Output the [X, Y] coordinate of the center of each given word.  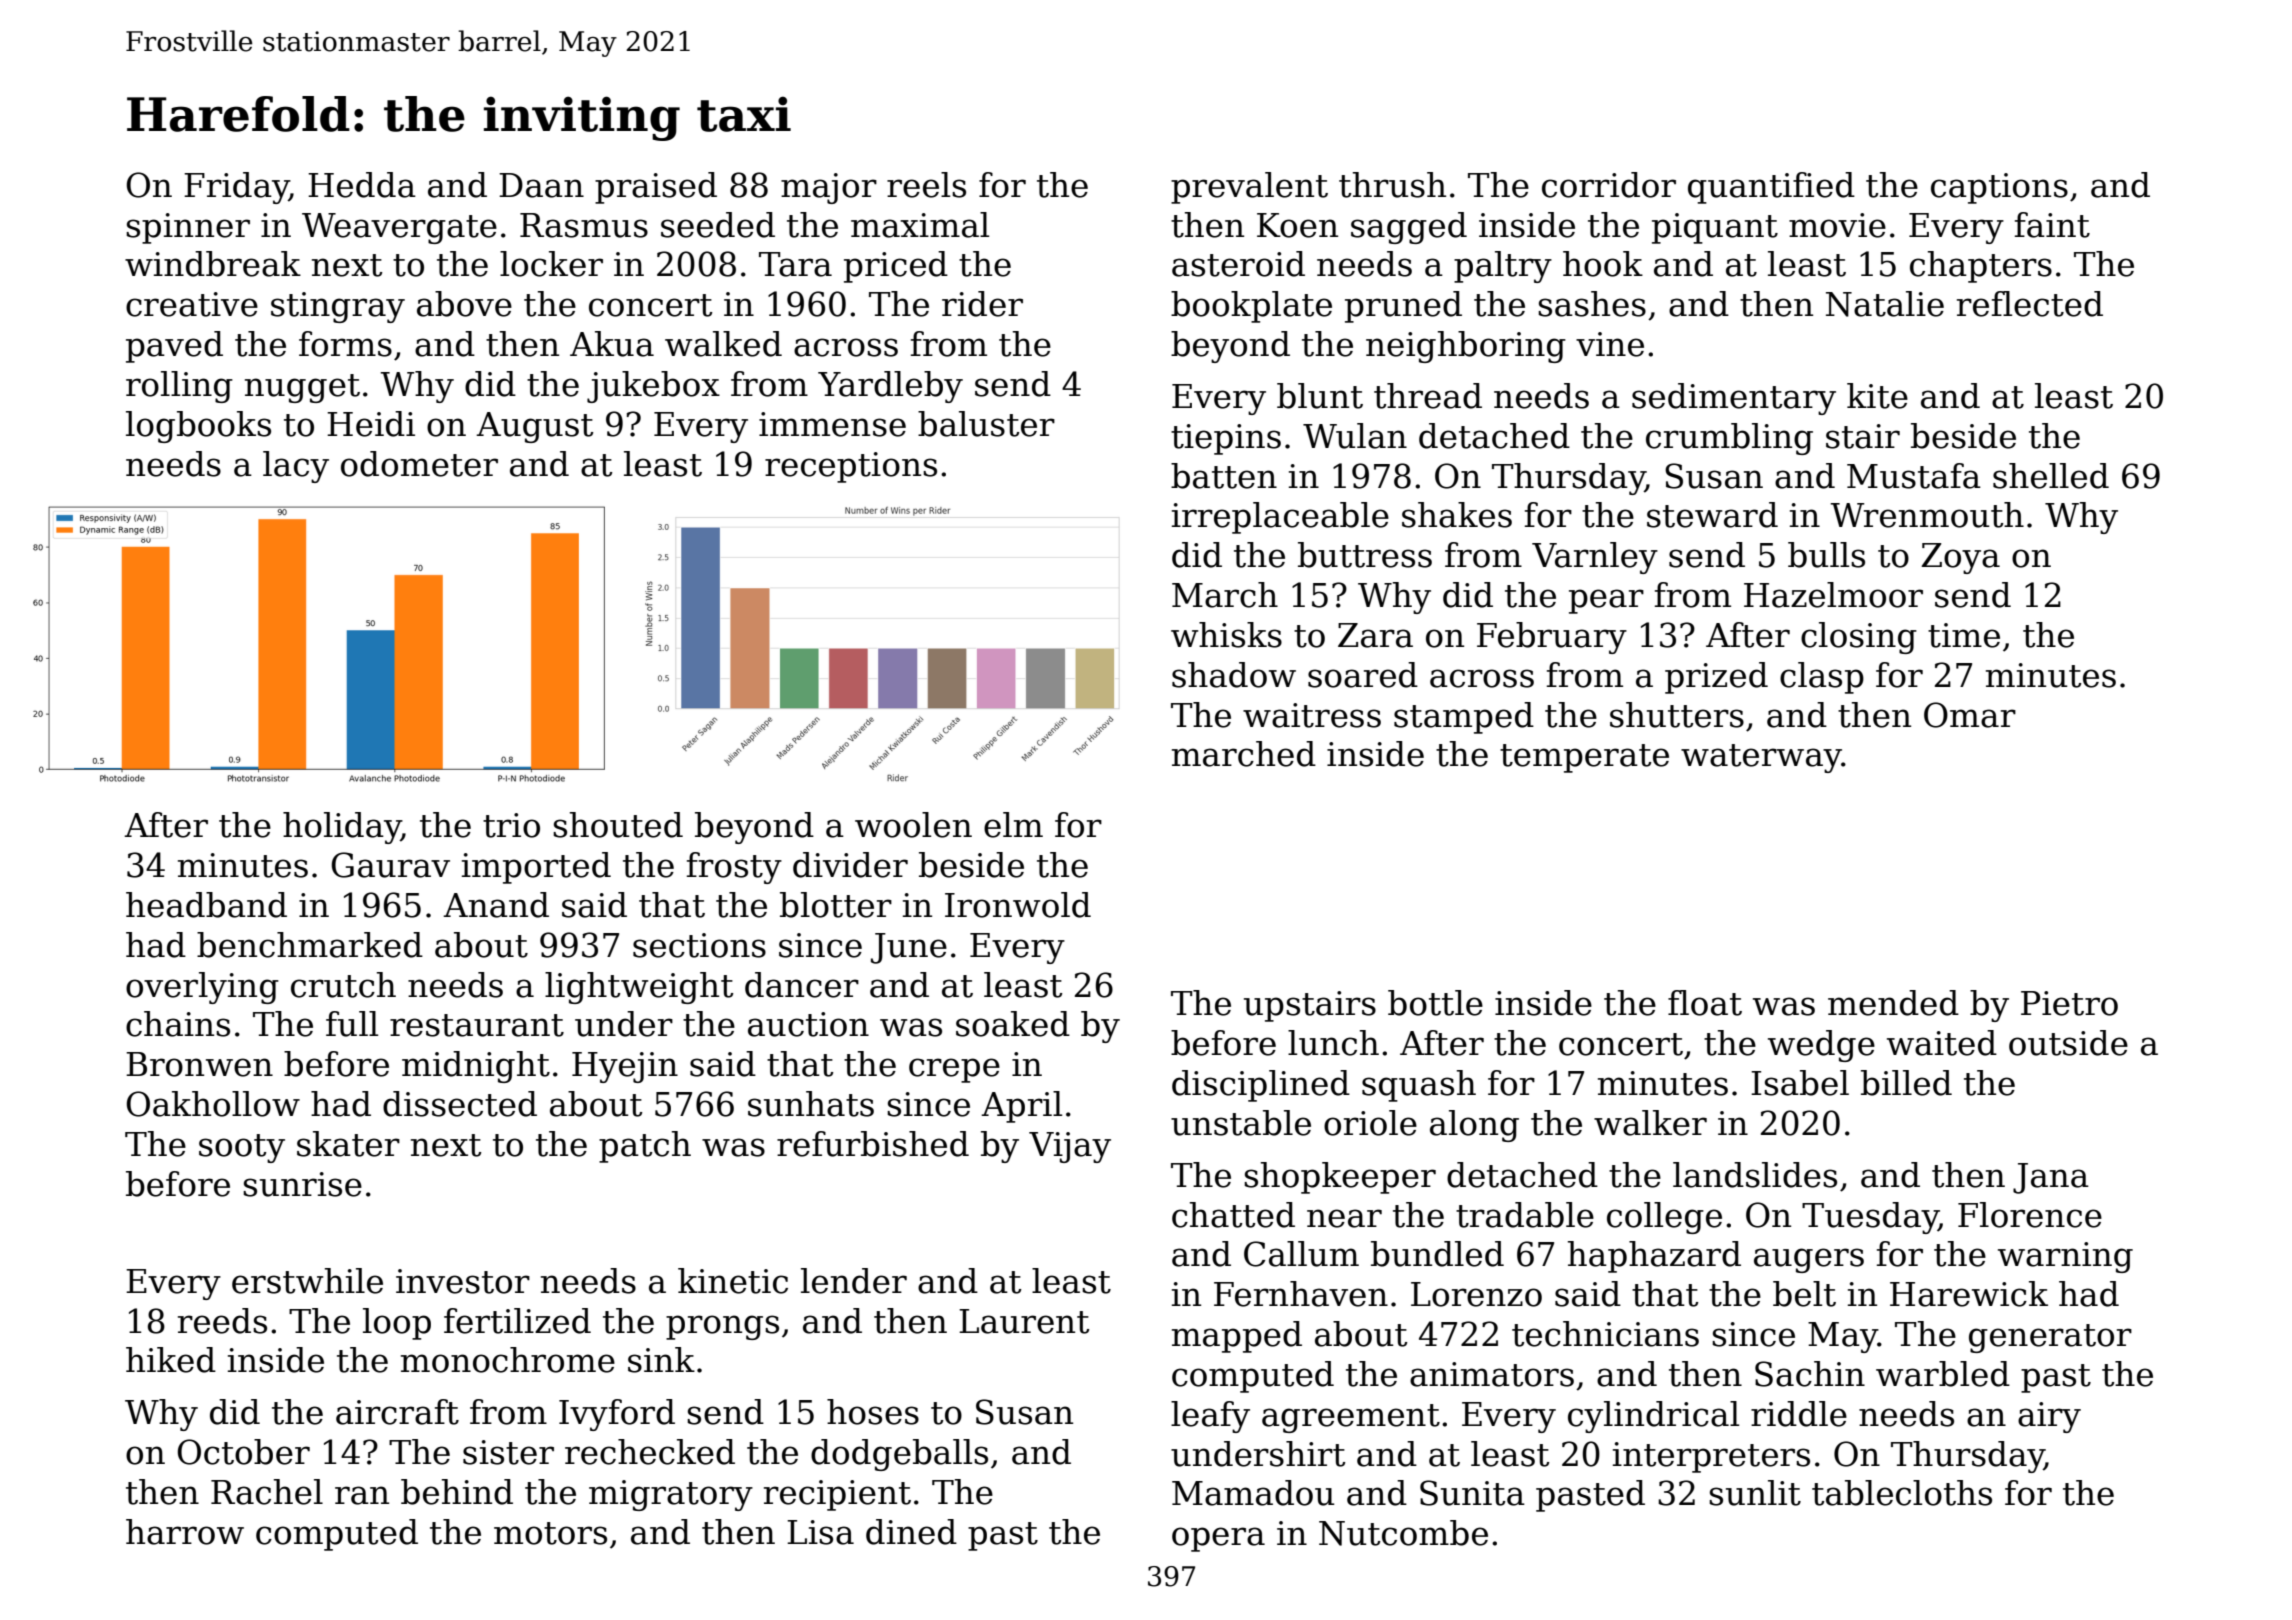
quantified [1771, 188]
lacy [296, 467]
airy [2049, 1417]
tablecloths [1902, 1493]
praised [656, 188]
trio [511, 825]
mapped [1237, 1337]
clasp [1822, 678]
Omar [1970, 715]
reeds [222, 1321]
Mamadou [1253, 1493]
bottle [1435, 1003]
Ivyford [617, 1415]
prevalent [1249, 188]
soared [1363, 675]
